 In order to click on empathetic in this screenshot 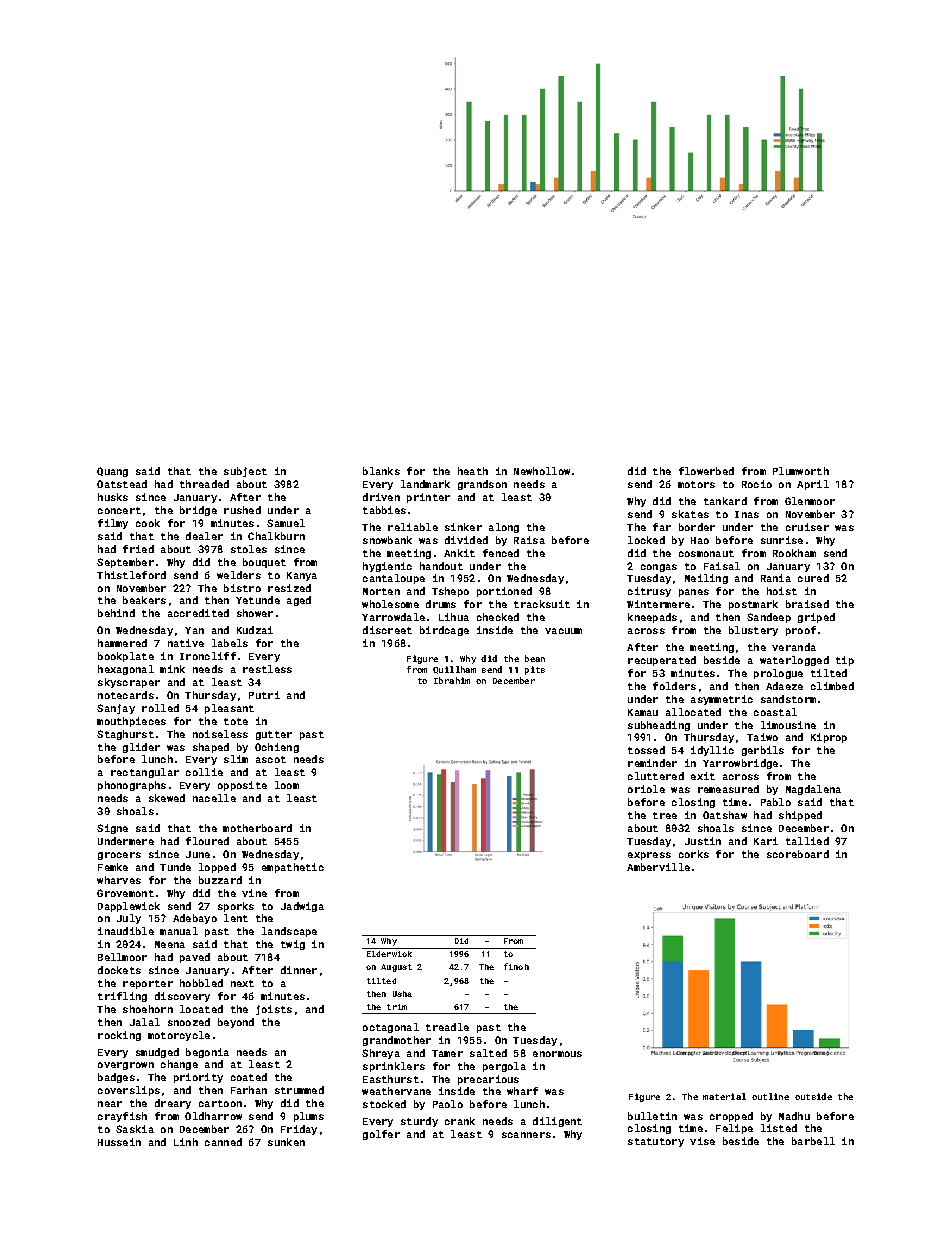, I will do `click(293, 868)`.
